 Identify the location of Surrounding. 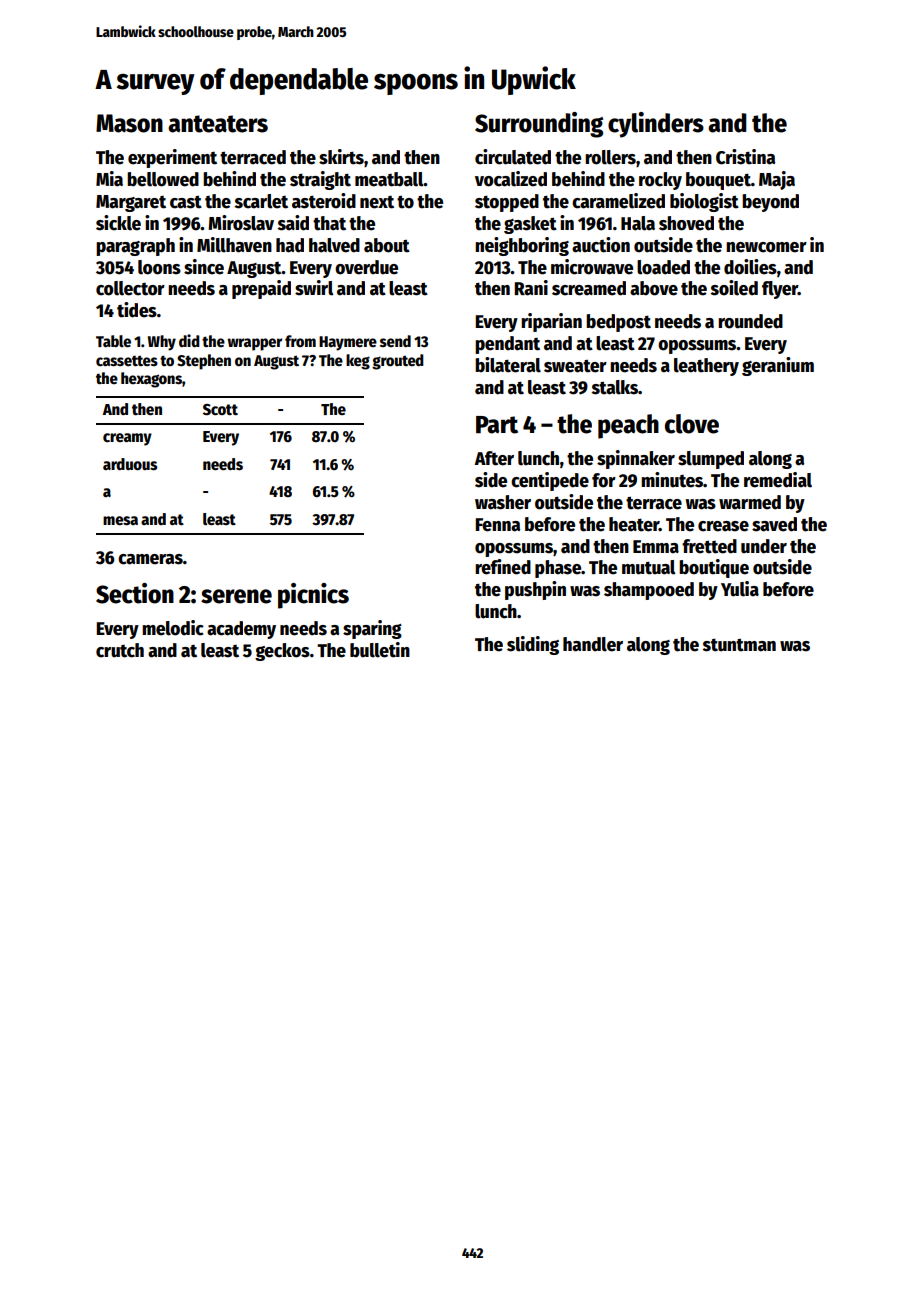
(539, 125).
